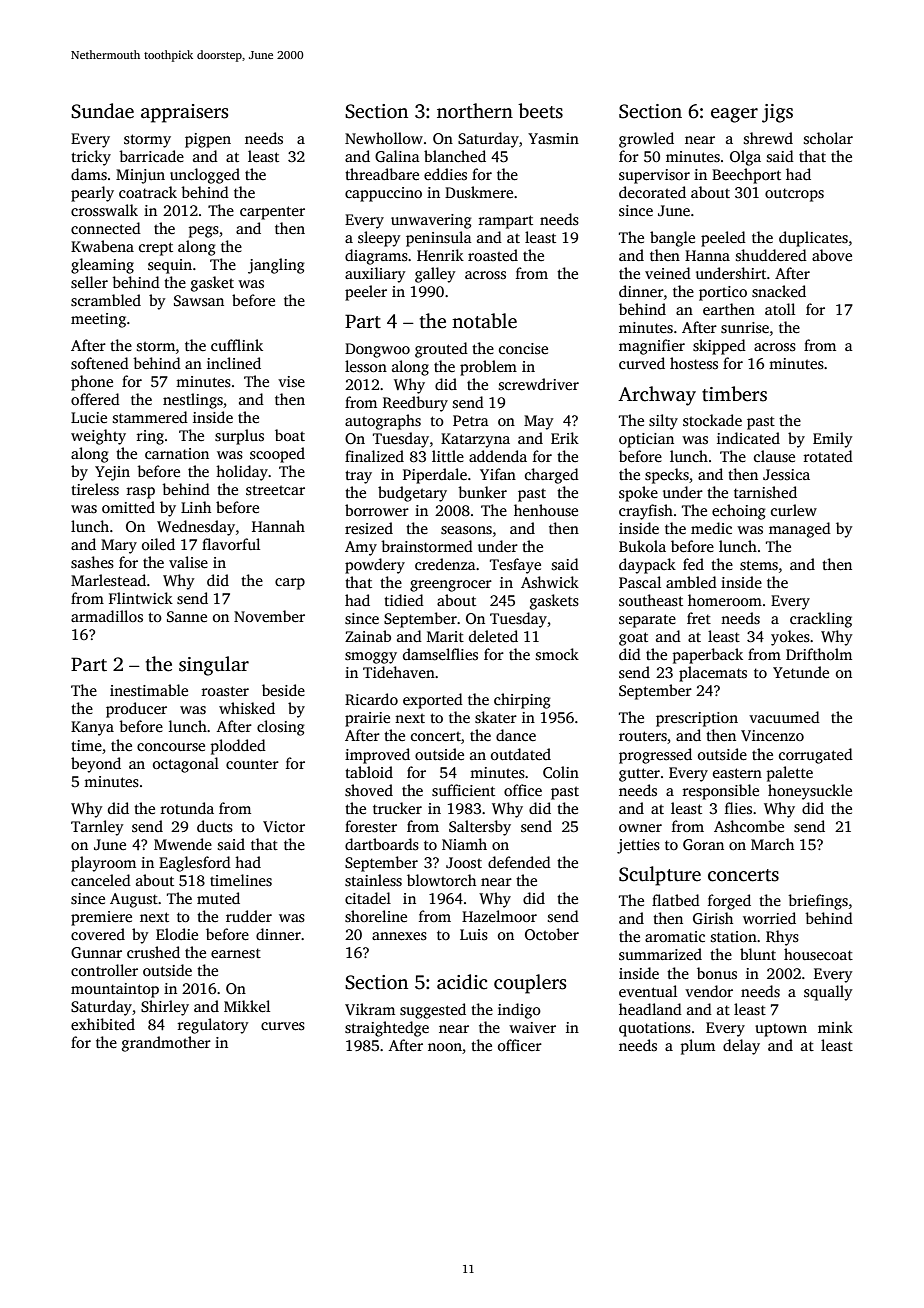  Describe the element at coordinates (283, 1026) in the screenshot. I see `curves` at that location.
